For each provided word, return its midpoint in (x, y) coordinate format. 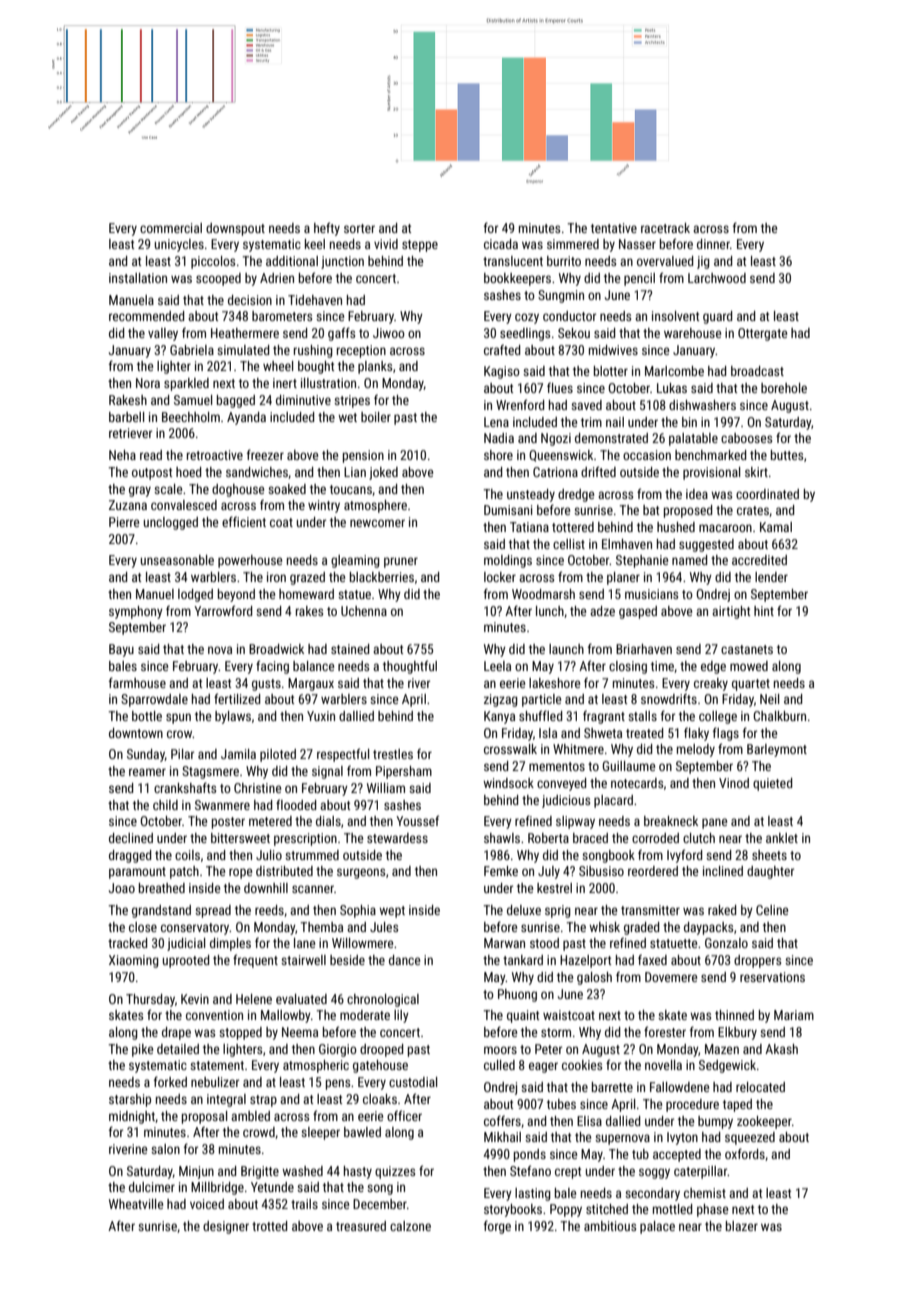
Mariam (794, 1015)
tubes (561, 1104)
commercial (171, 228)
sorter (359, 228)
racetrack (665, 228)
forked (170, 1081)
